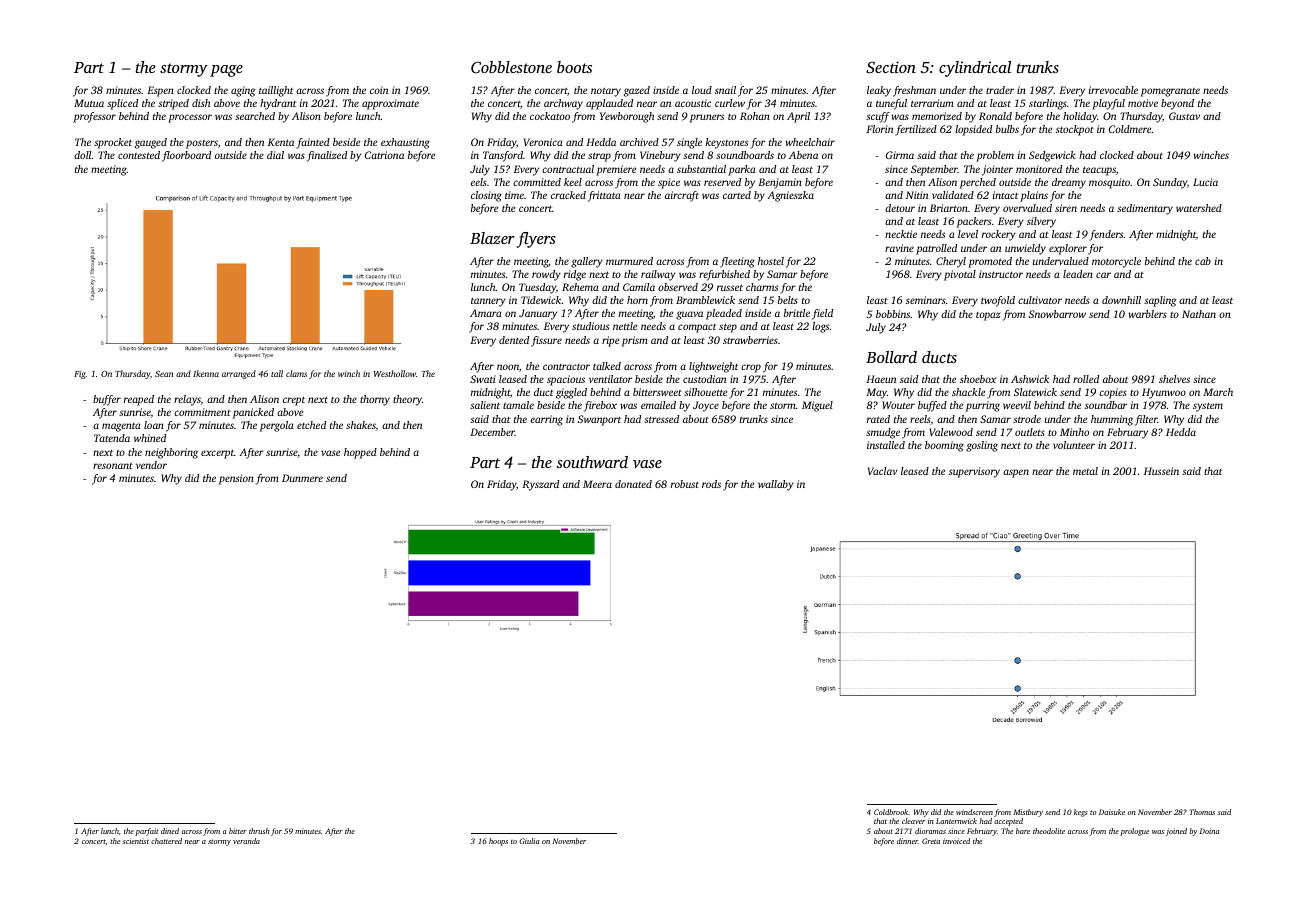 The image size is (1308, 924). Describe the element at coordinates (1041, 222) in the screenshot. I see `silvery` at that location.
